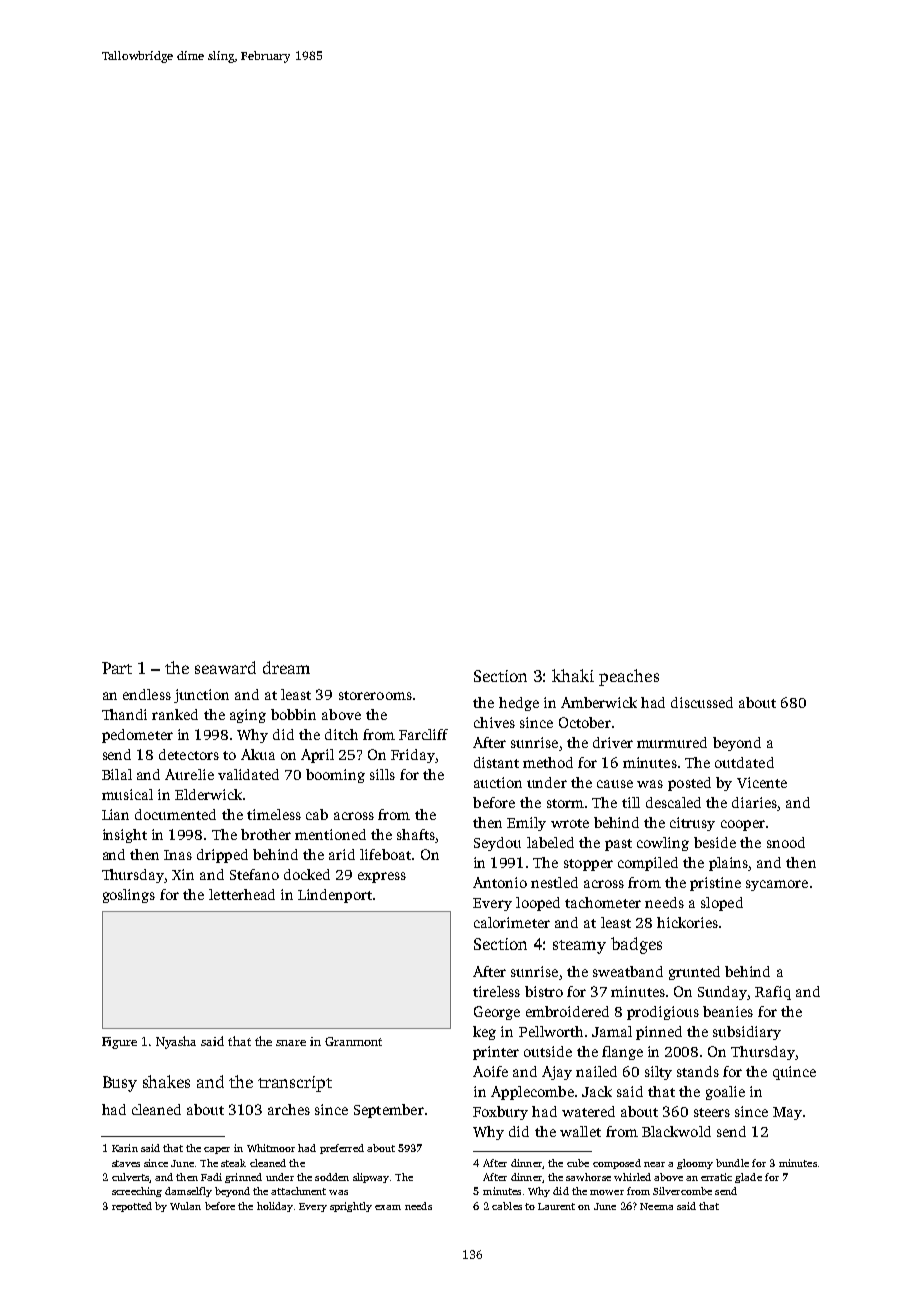  Describe the element at coordinates (189, 774) in the screenshot. I see `Aurelie` at that location.
